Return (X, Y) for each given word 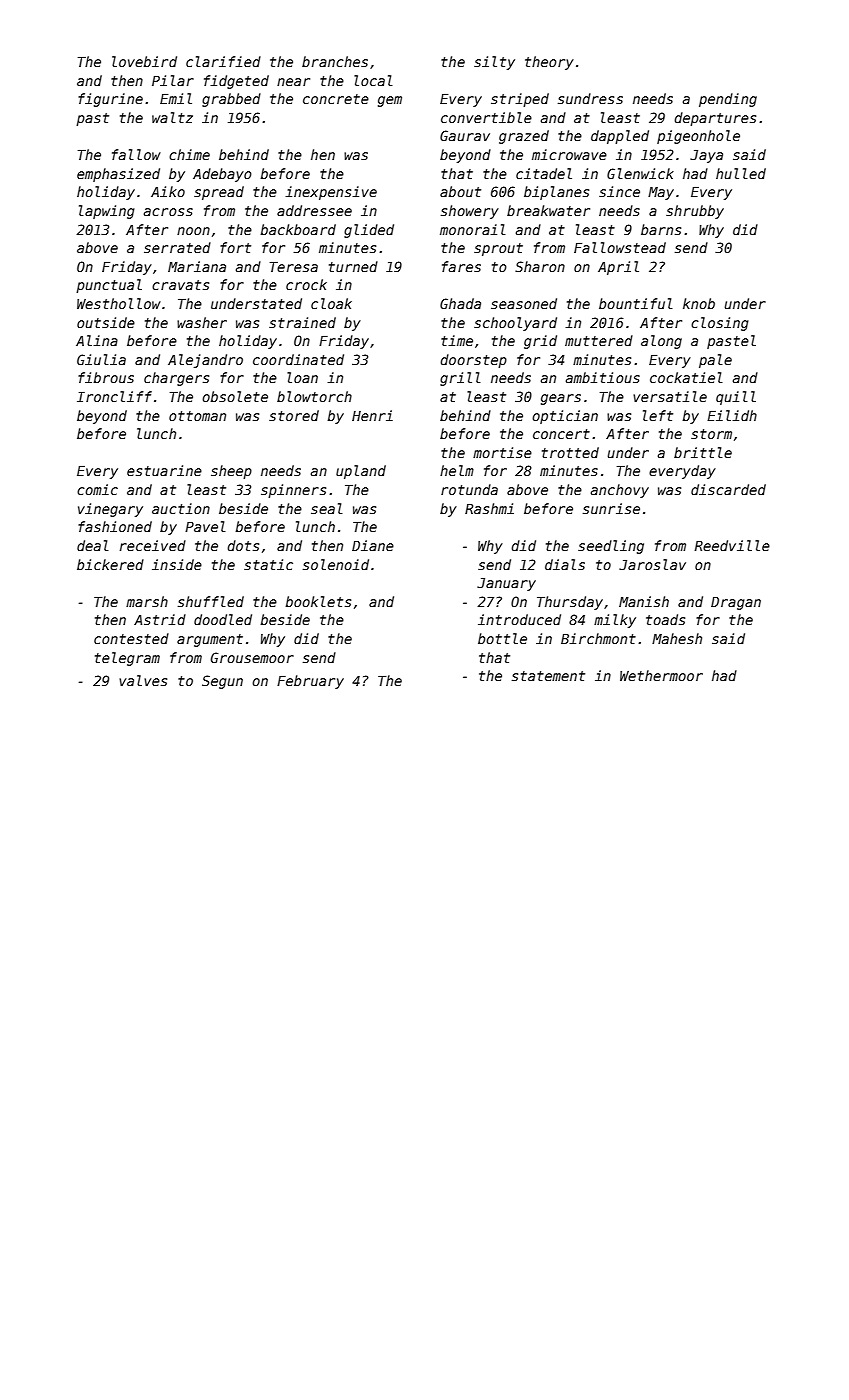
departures (715, 119)
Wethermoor (661, 675)
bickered (110, 564)
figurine (110, 100)
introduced (519, 619)
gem (390, 101)
